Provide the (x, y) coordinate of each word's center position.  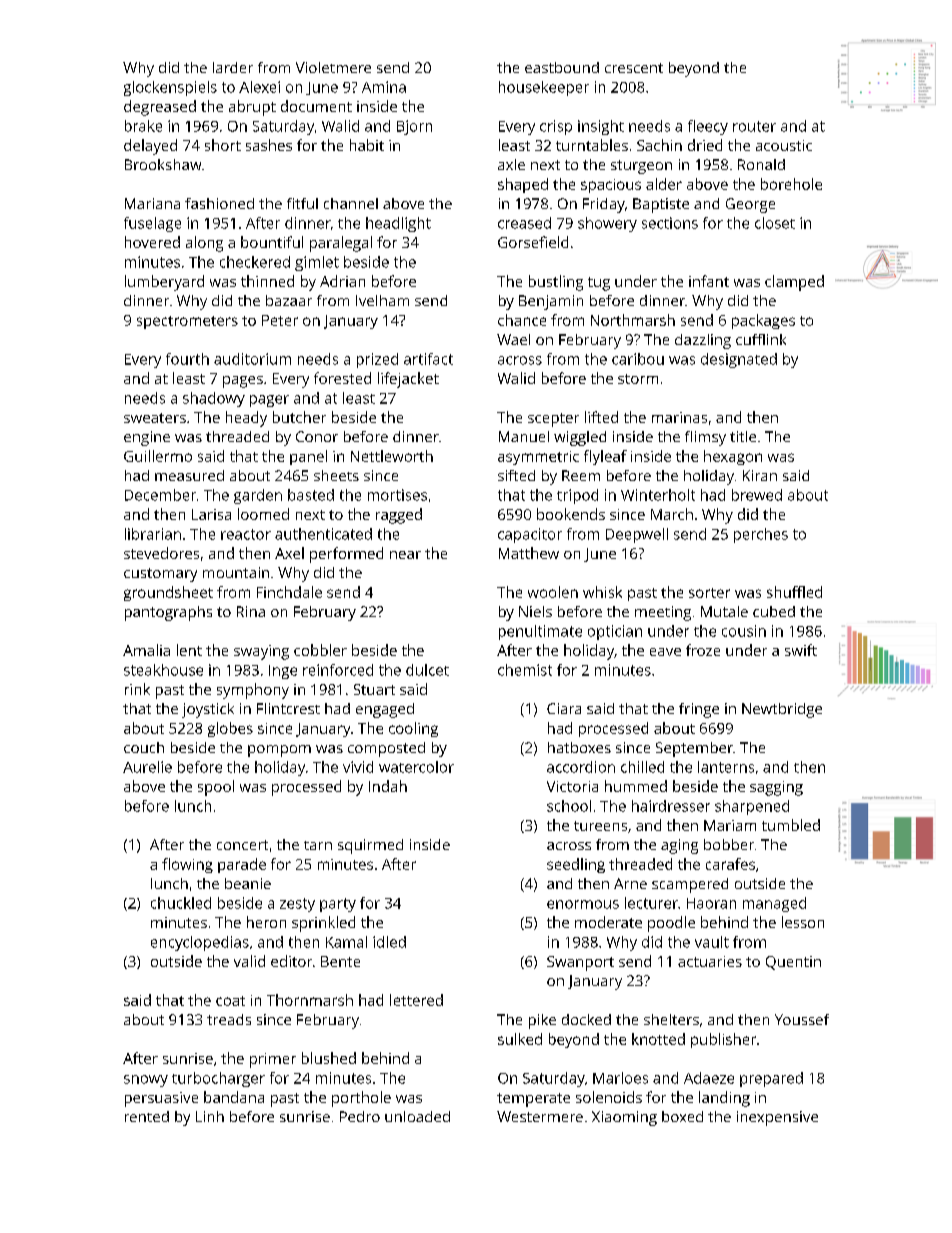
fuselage (152, 224)
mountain (236, 572)
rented (147, 1116)
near (405, 555)
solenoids (609, 1097)
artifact (428, 359)
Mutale (724, 611)
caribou (638, 359)
